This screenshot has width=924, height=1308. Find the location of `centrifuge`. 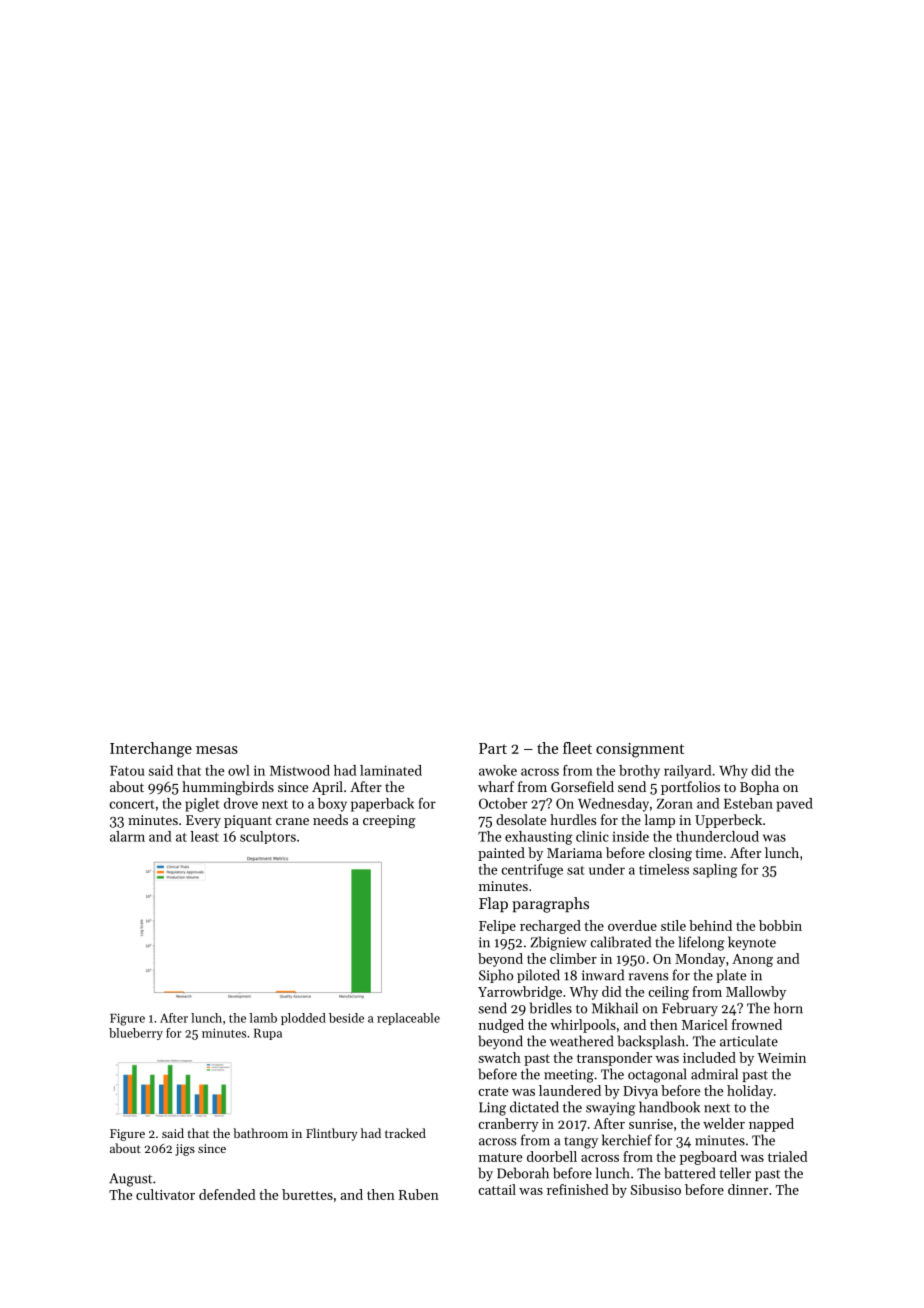

centrifuge is located at coordinates (532, 871).
